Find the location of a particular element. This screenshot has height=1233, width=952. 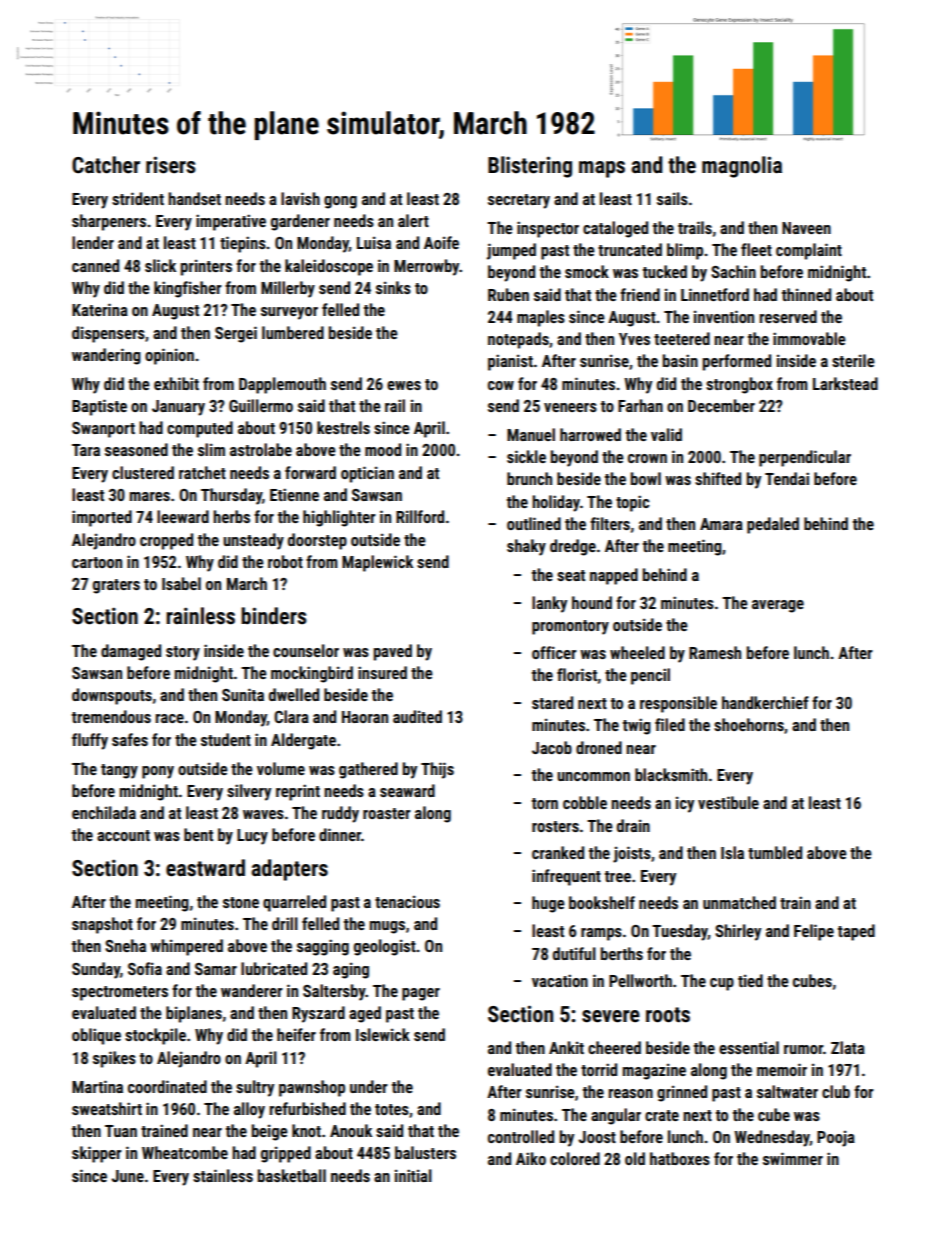

Blistering is located at coordinates (530, 167).
